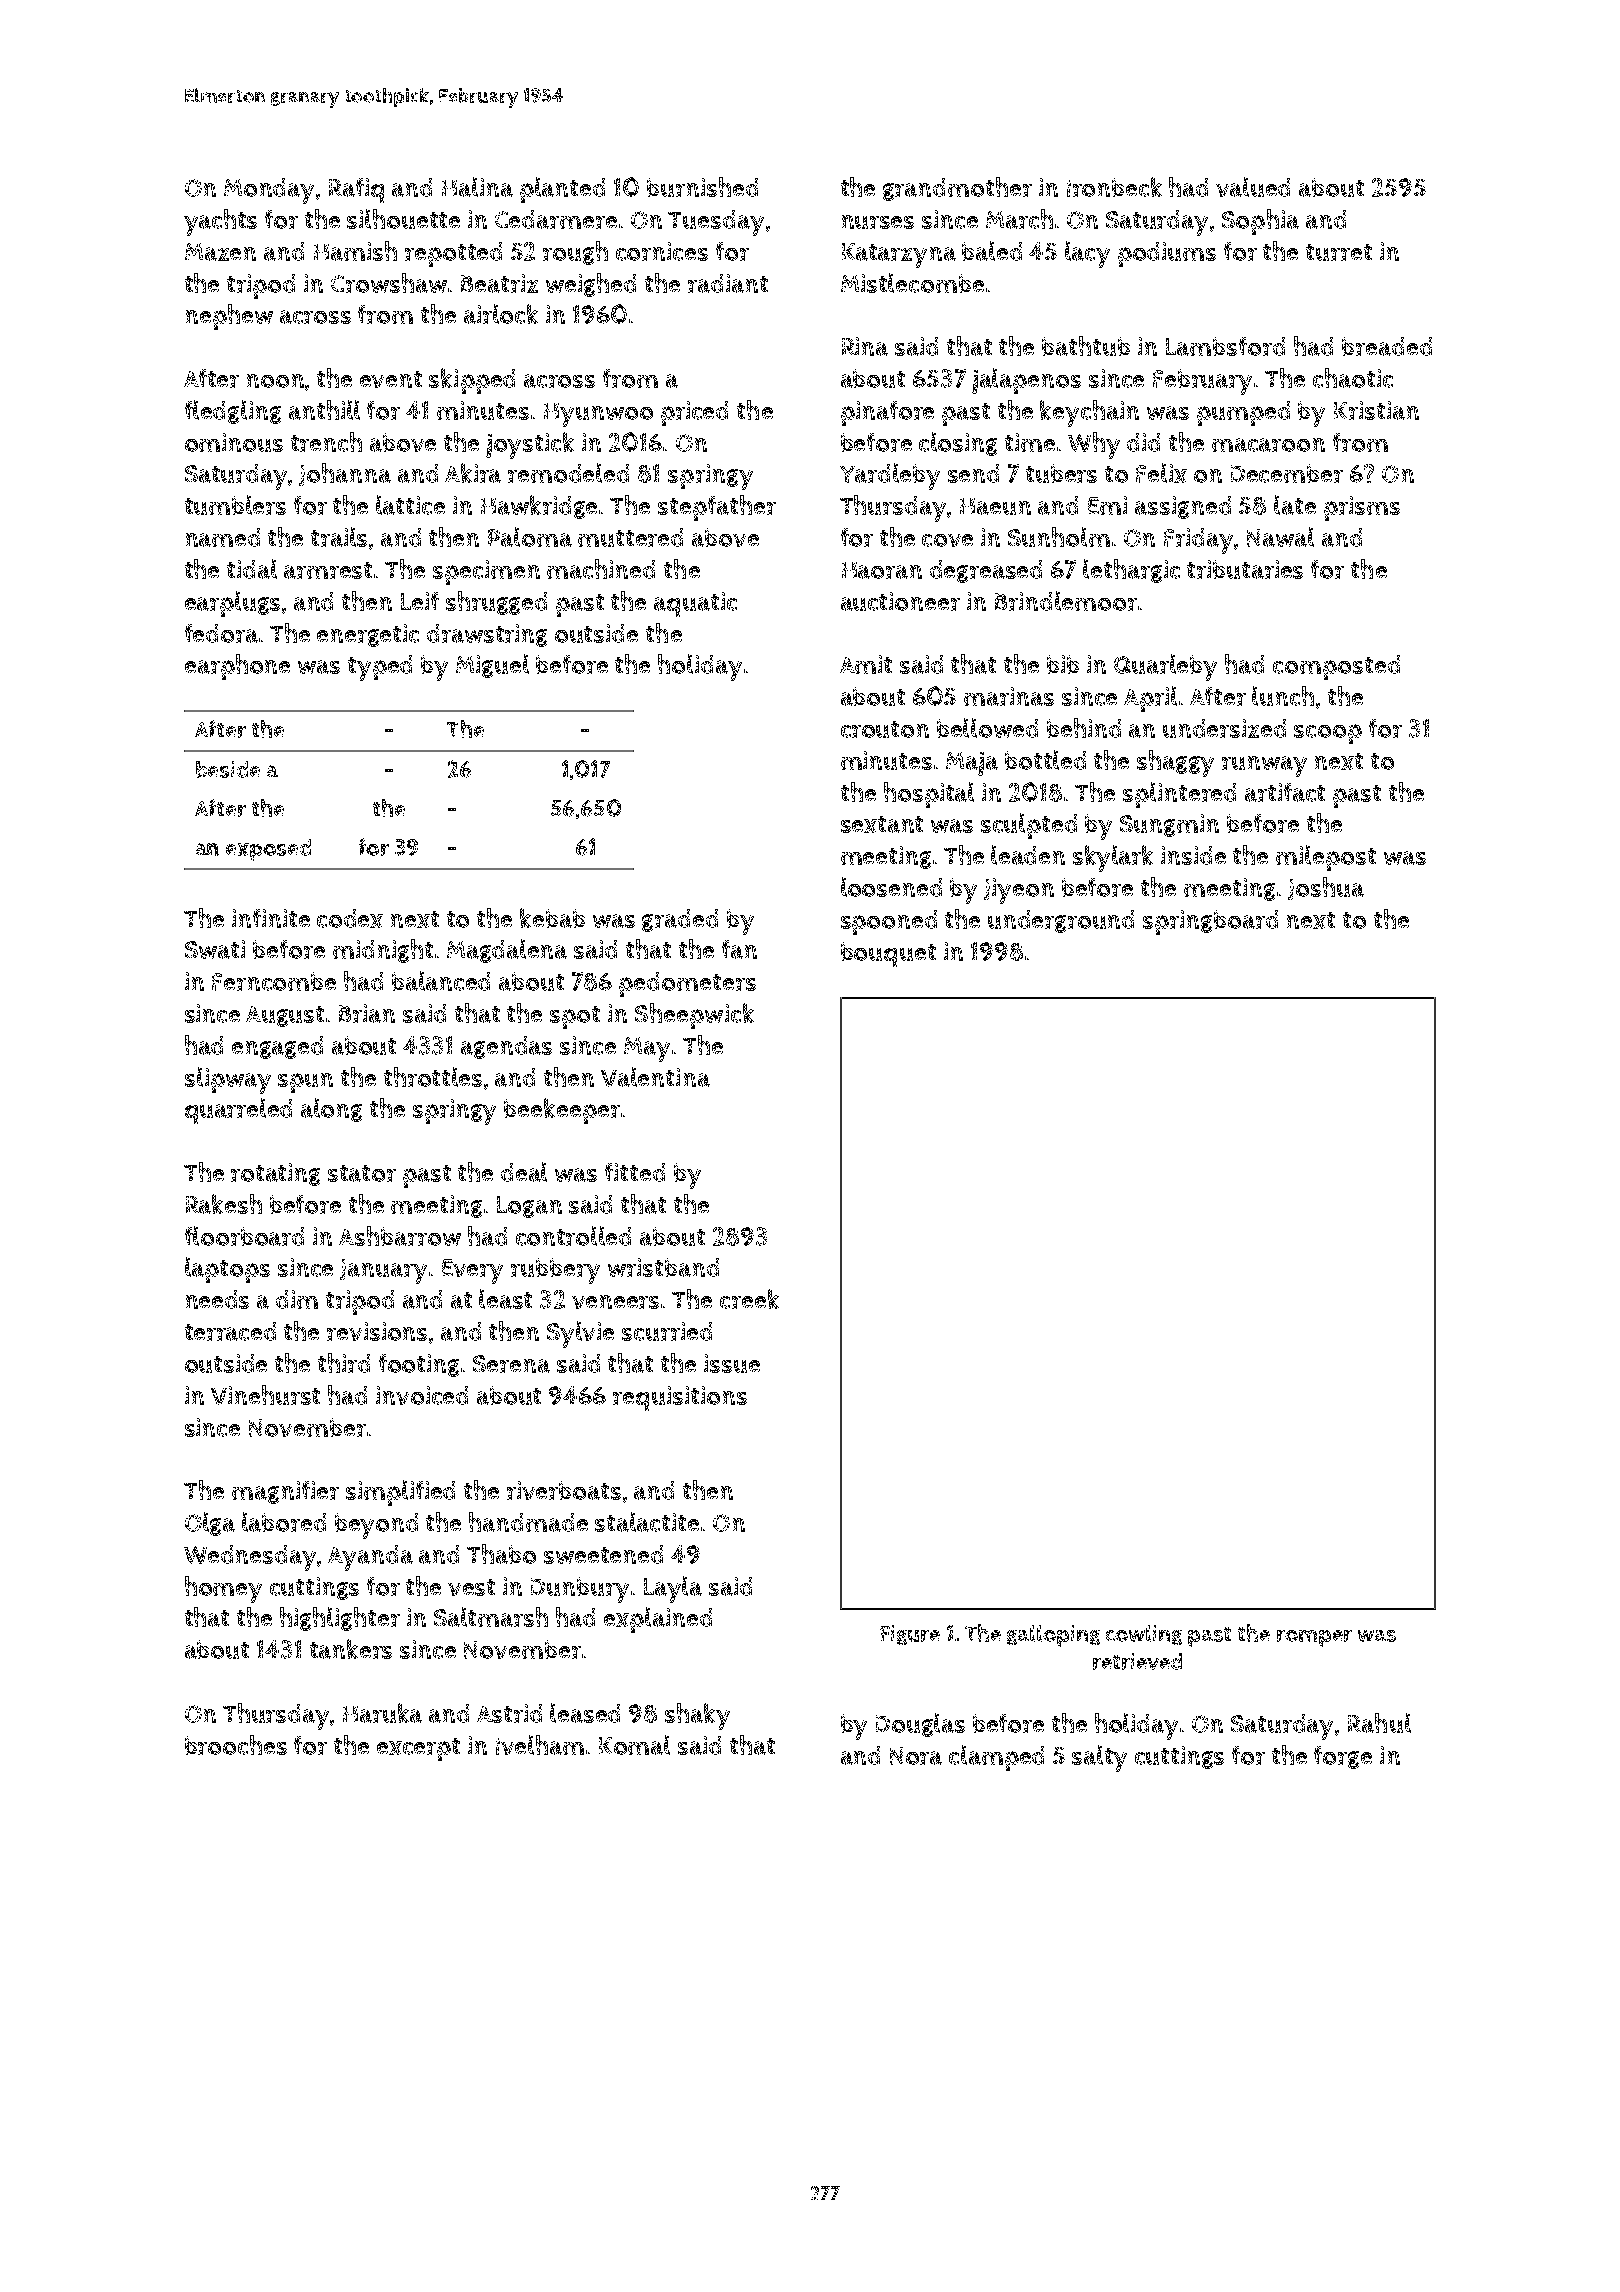 This page has width=1620, height=2292. I want to click on burnished, so click(702, 187).
